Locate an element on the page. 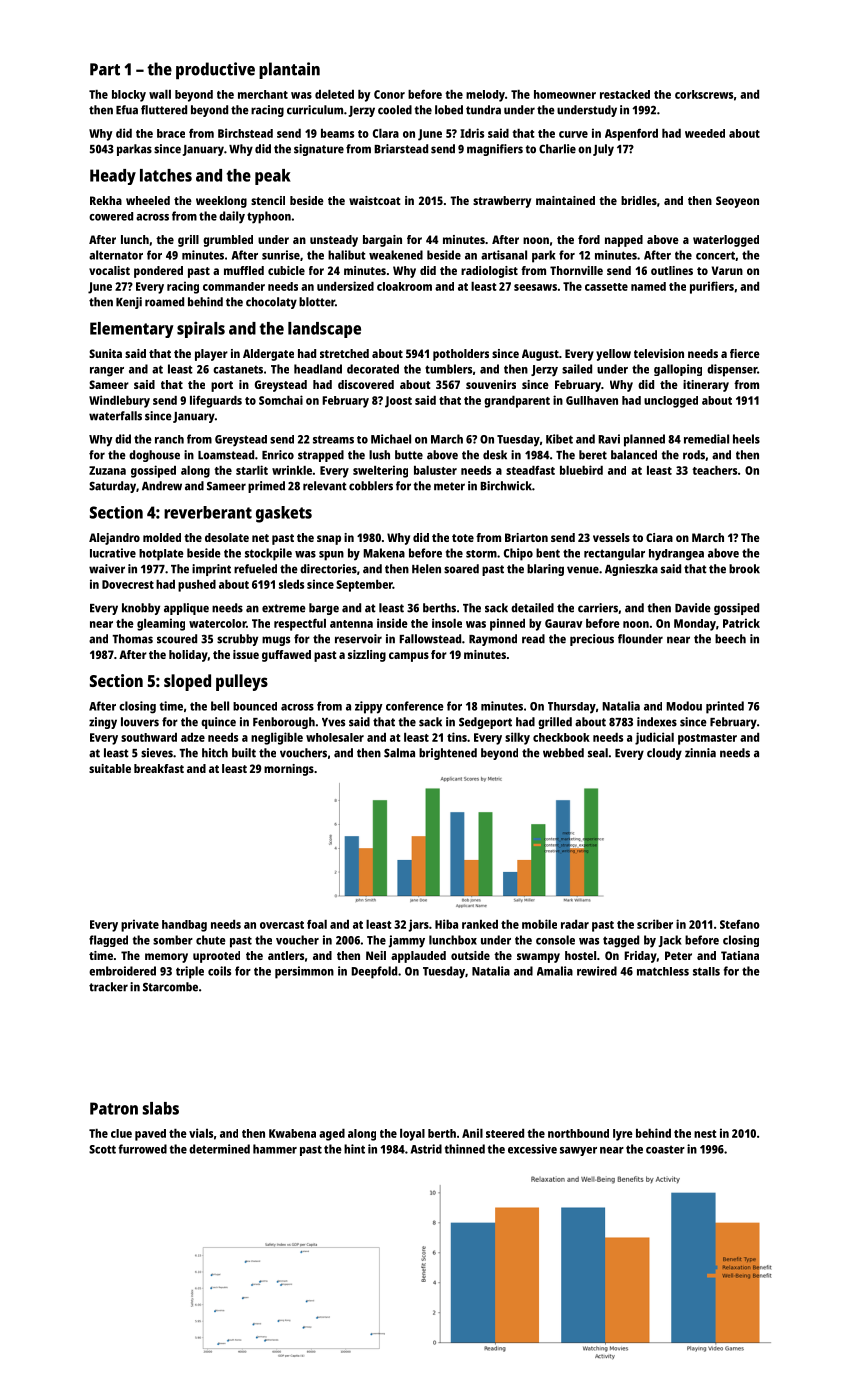 This document has width=849, height=1400. hotplate is located at coordinates (161, 555).
